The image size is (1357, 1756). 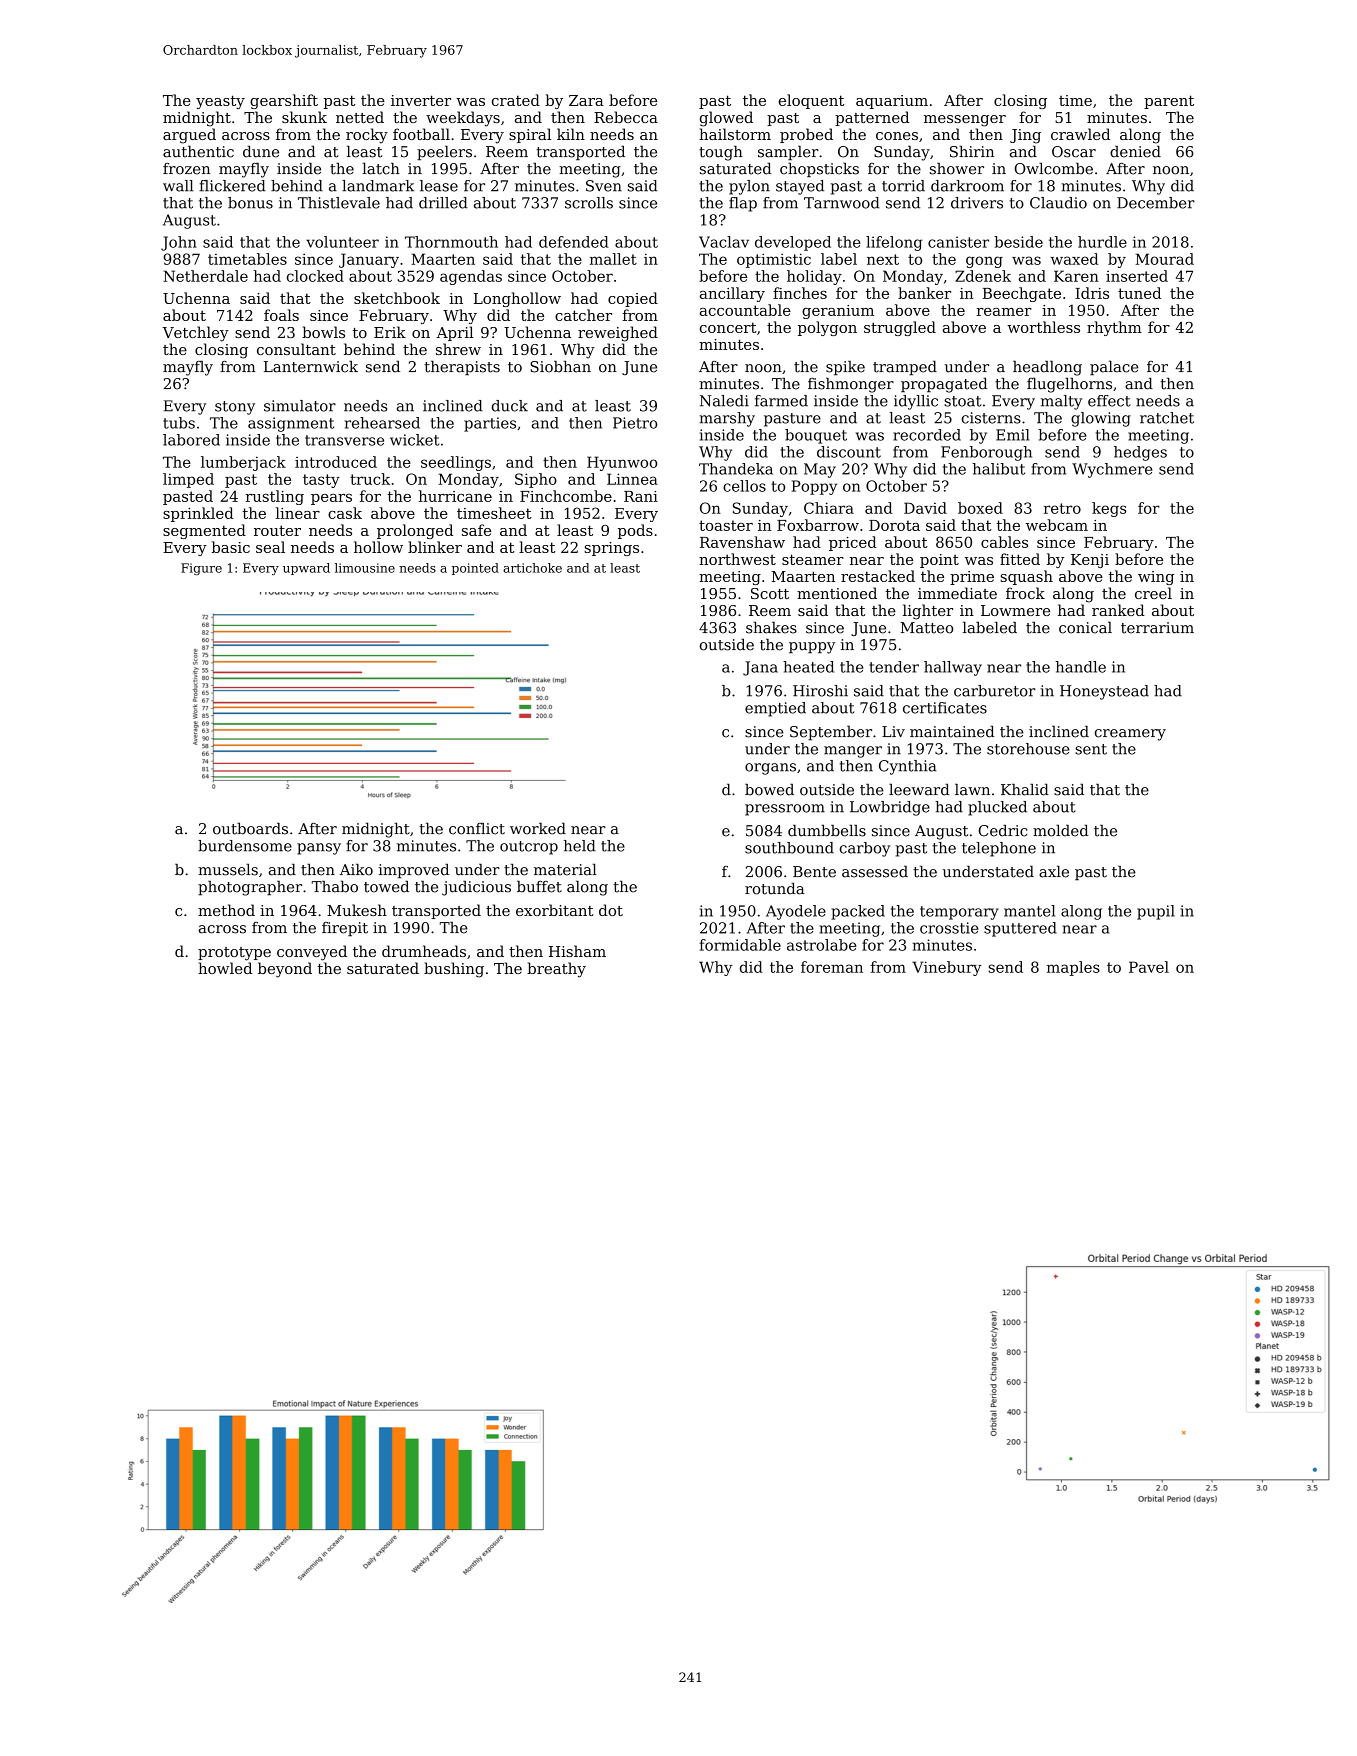 I want to click on towed, so click(x=386, y=886).
